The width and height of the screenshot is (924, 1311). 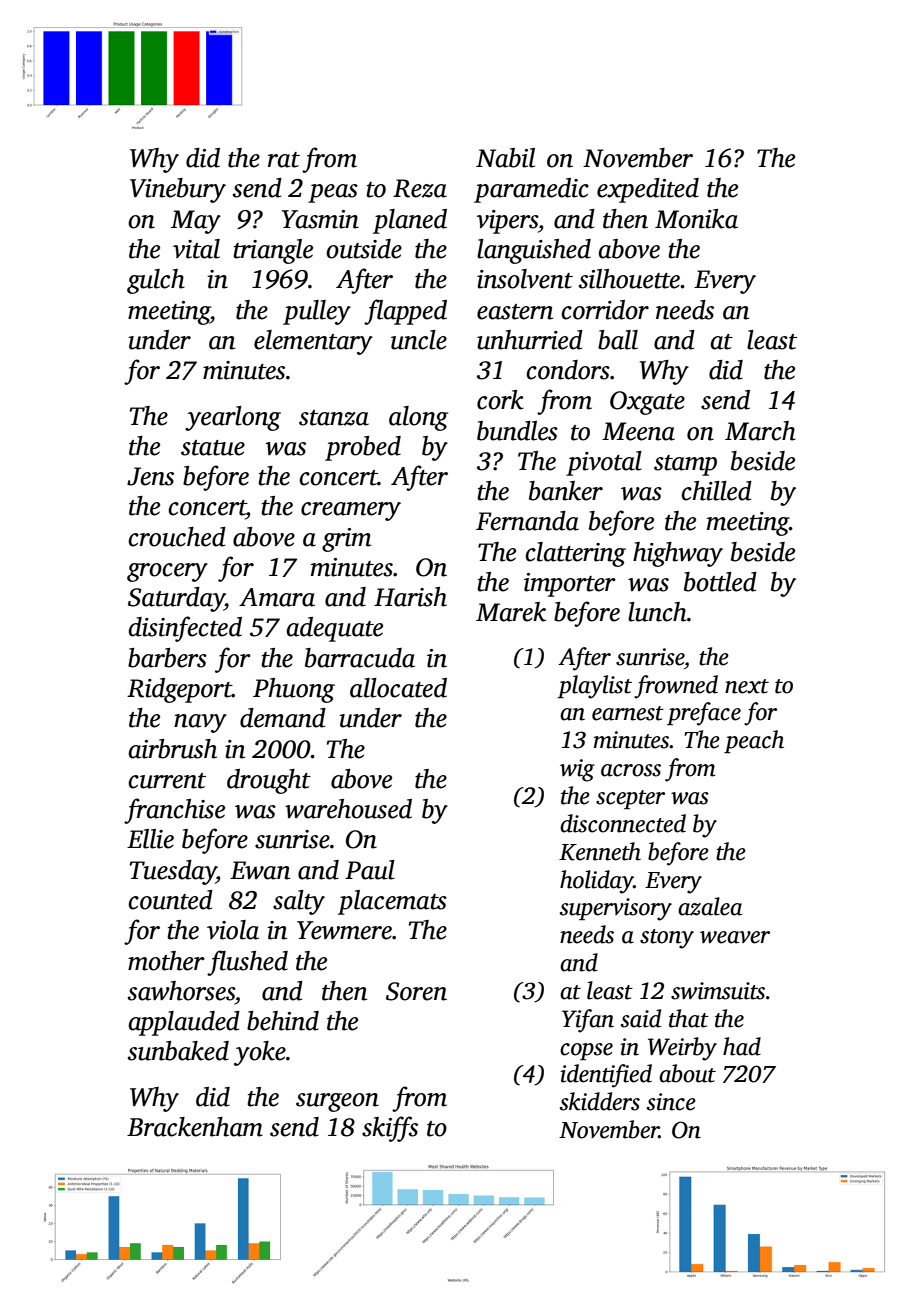 What do you see at coordinates (618, 340) in the screenshot?
I see `ball` at bounding box center [618, 340].
